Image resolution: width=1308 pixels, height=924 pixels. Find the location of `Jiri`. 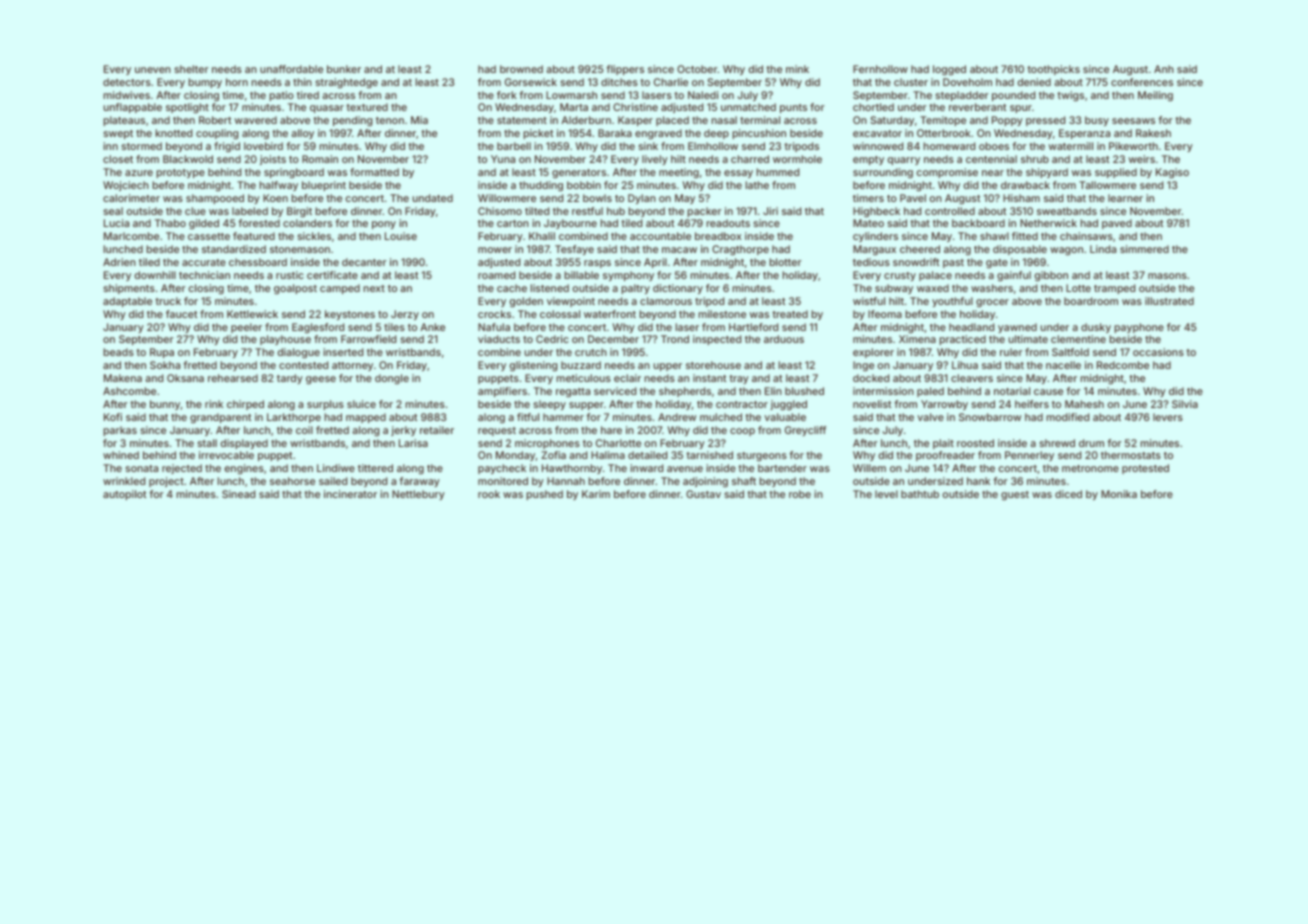

Jiri is located at coordinates (770, 211).
